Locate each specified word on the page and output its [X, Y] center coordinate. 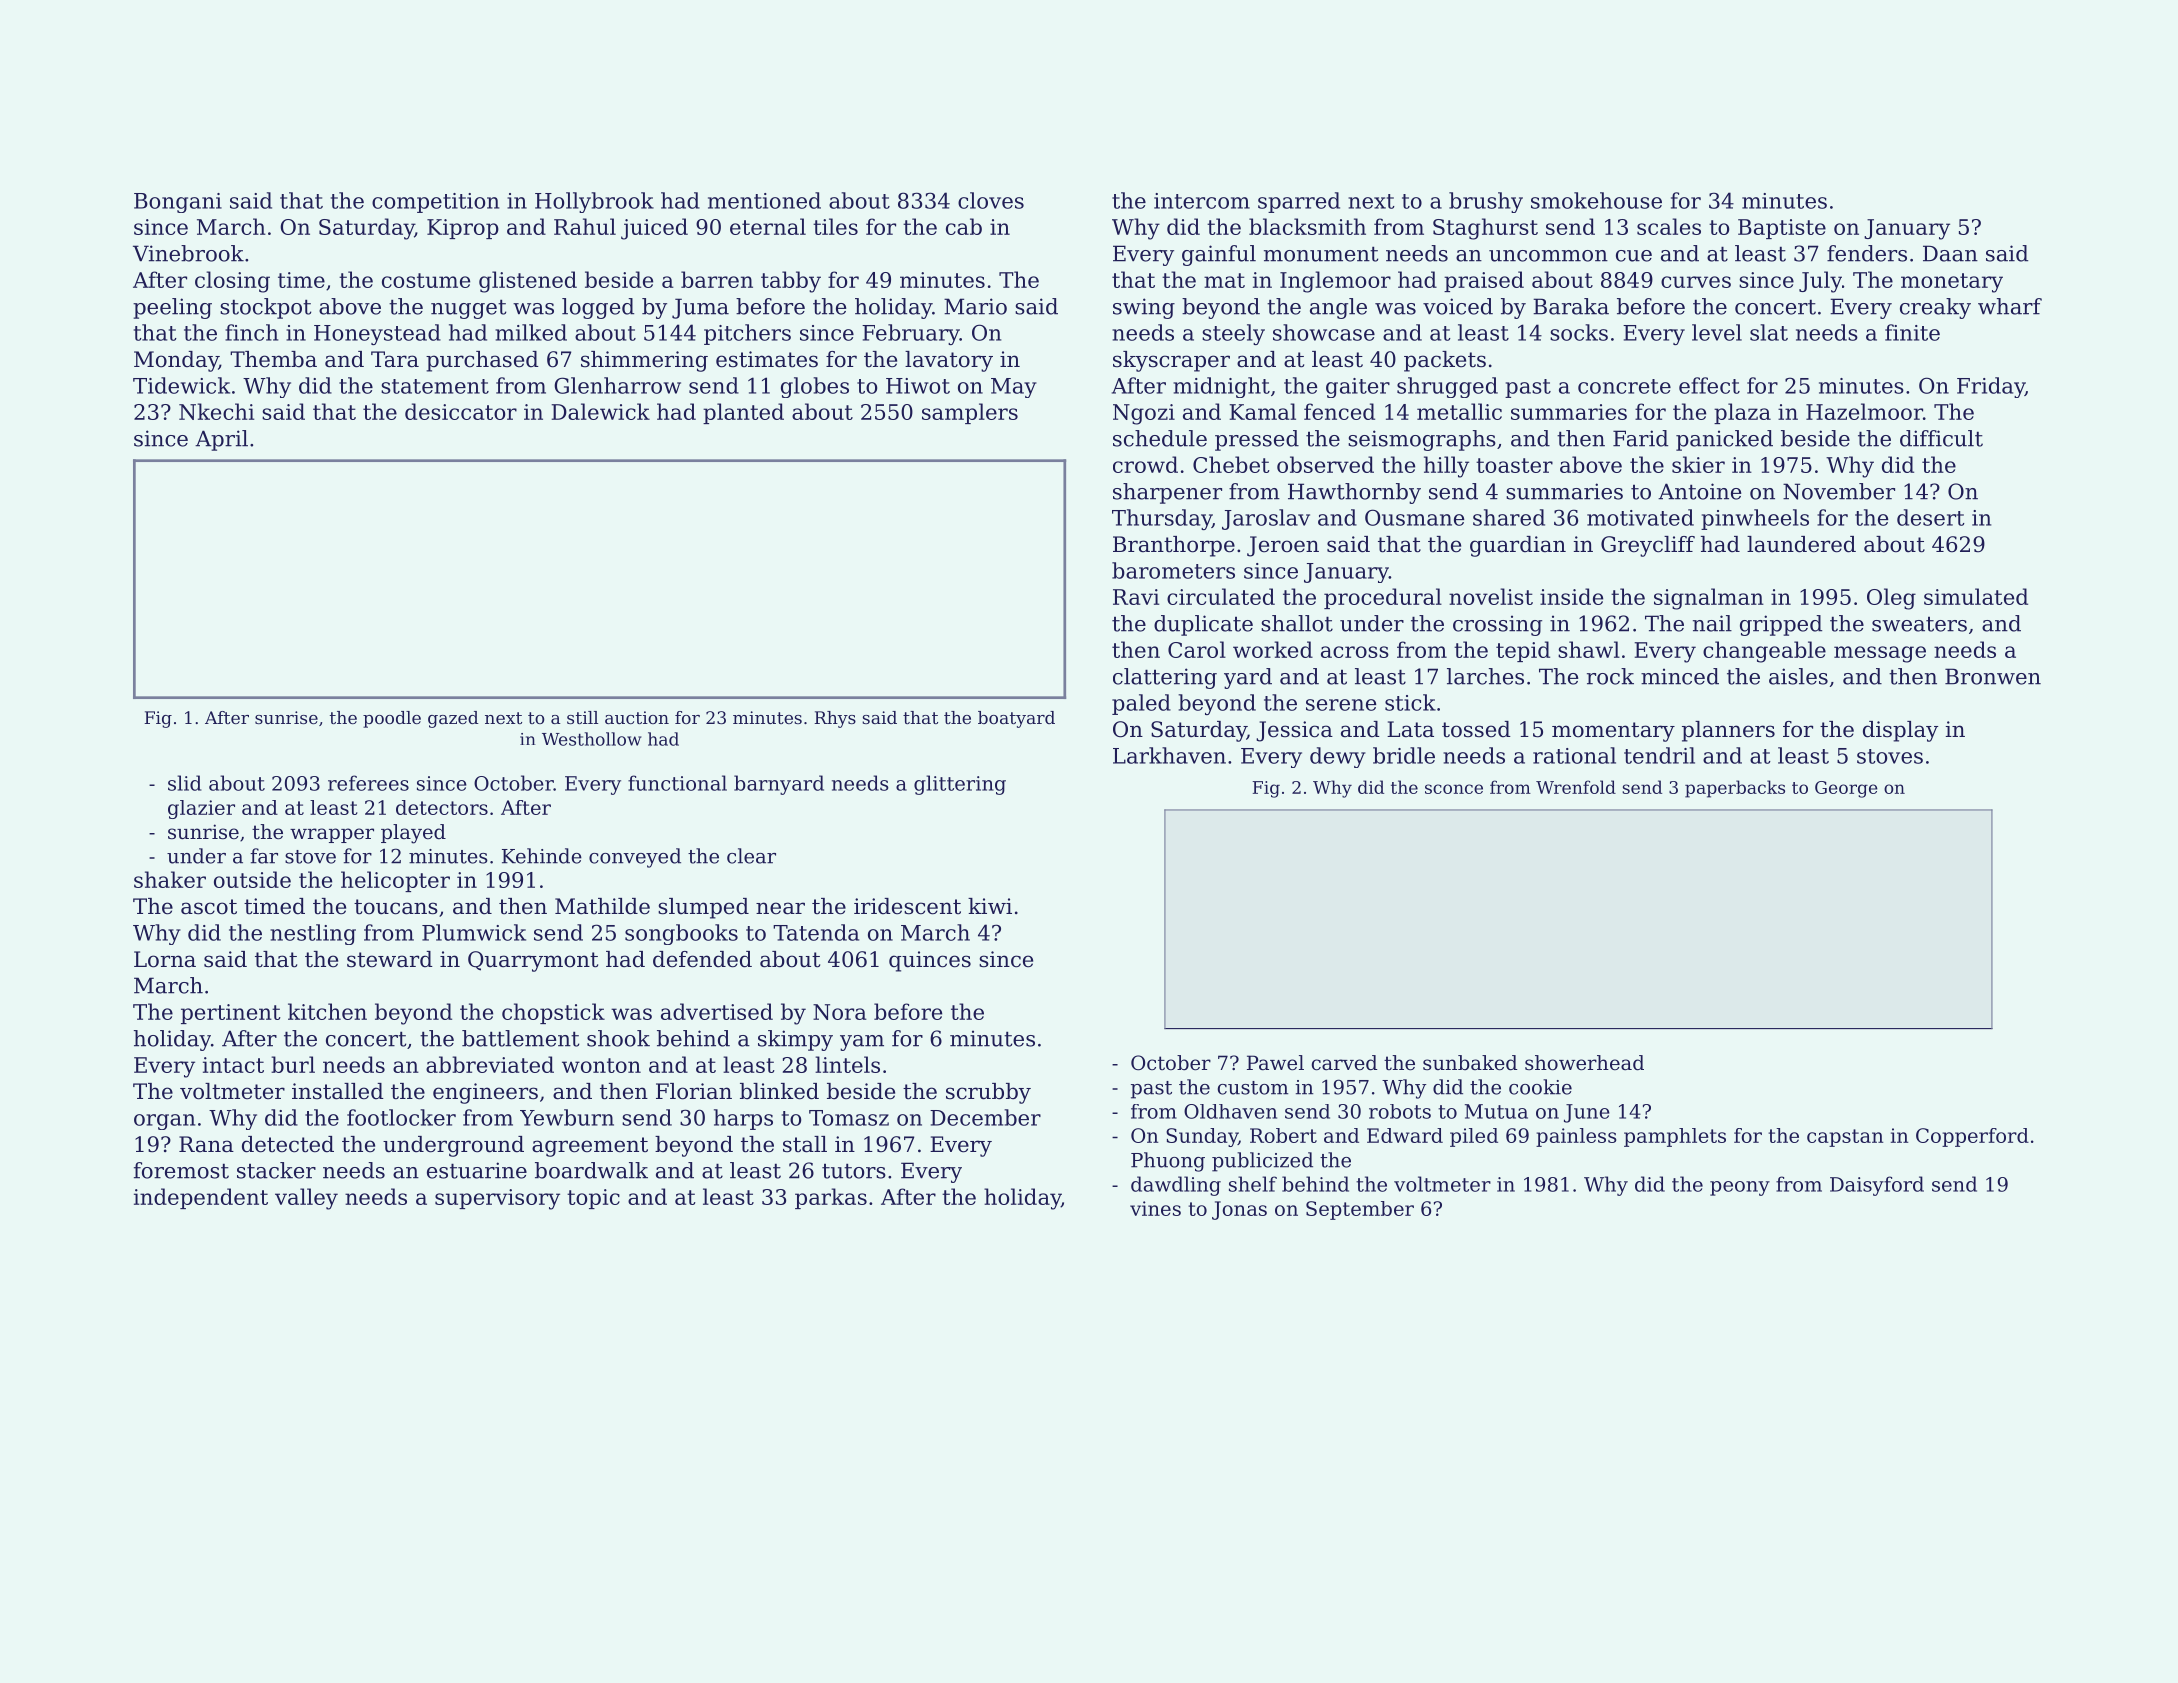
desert [1931, 517]
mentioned [764, 200]
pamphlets [1675, 1137]
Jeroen [1283, 546]
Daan [1950, 253]
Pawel [1275, 1063]
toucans [396, 907]
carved [1344, 1063]
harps [743, 1119]
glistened [528, 282]
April [221, 440]
